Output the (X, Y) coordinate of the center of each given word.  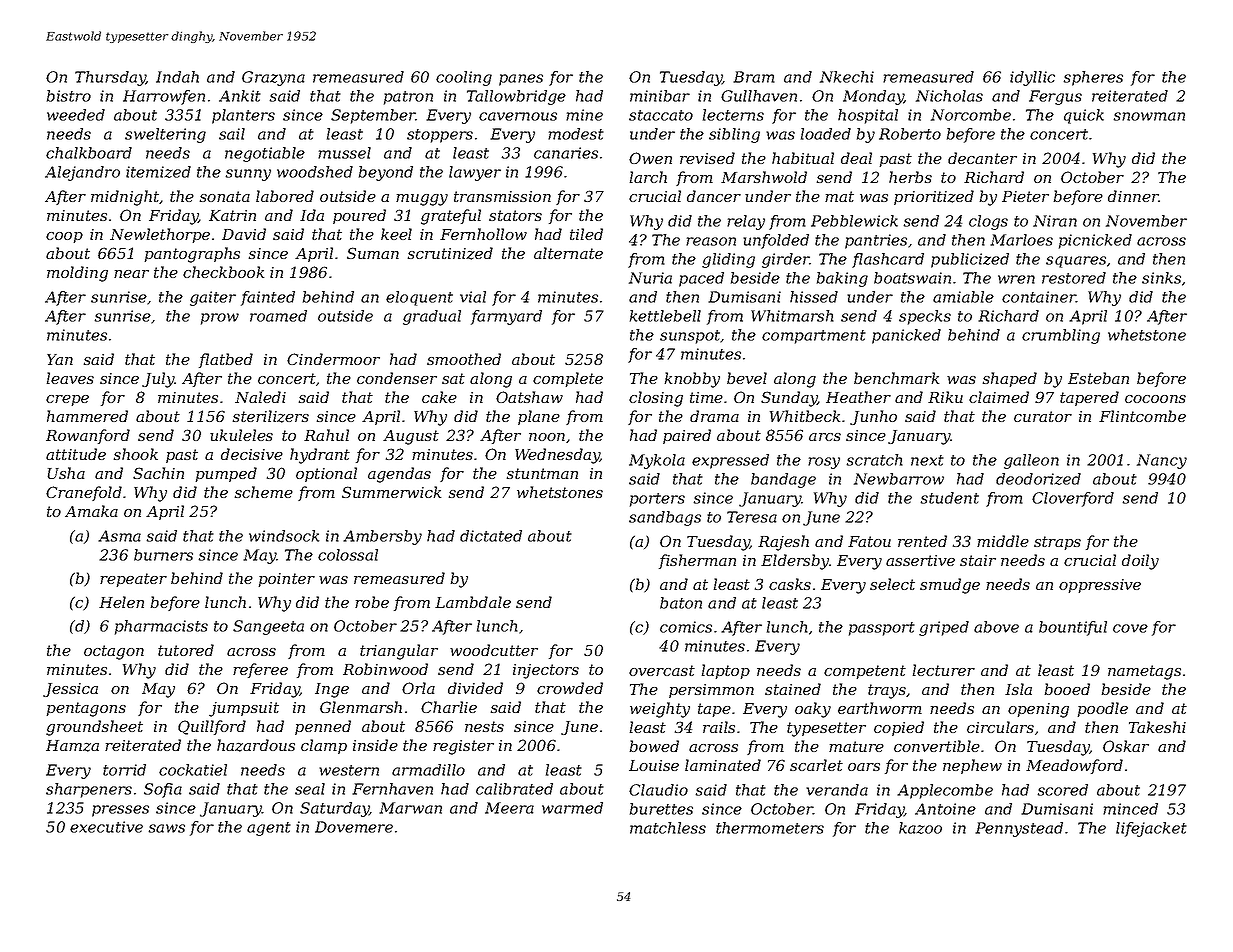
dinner (1133, 196)
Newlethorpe (160, 235)
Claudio (658, 790)
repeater (133, 580)
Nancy (1162, 461)
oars (864, 767)
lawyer (475, 173)
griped (944, 628)
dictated (491, 536)
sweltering (165, 135)
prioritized (934, 197)
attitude (76, 454)
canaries (566, 153)
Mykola (657, 461)
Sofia (163, 790)
